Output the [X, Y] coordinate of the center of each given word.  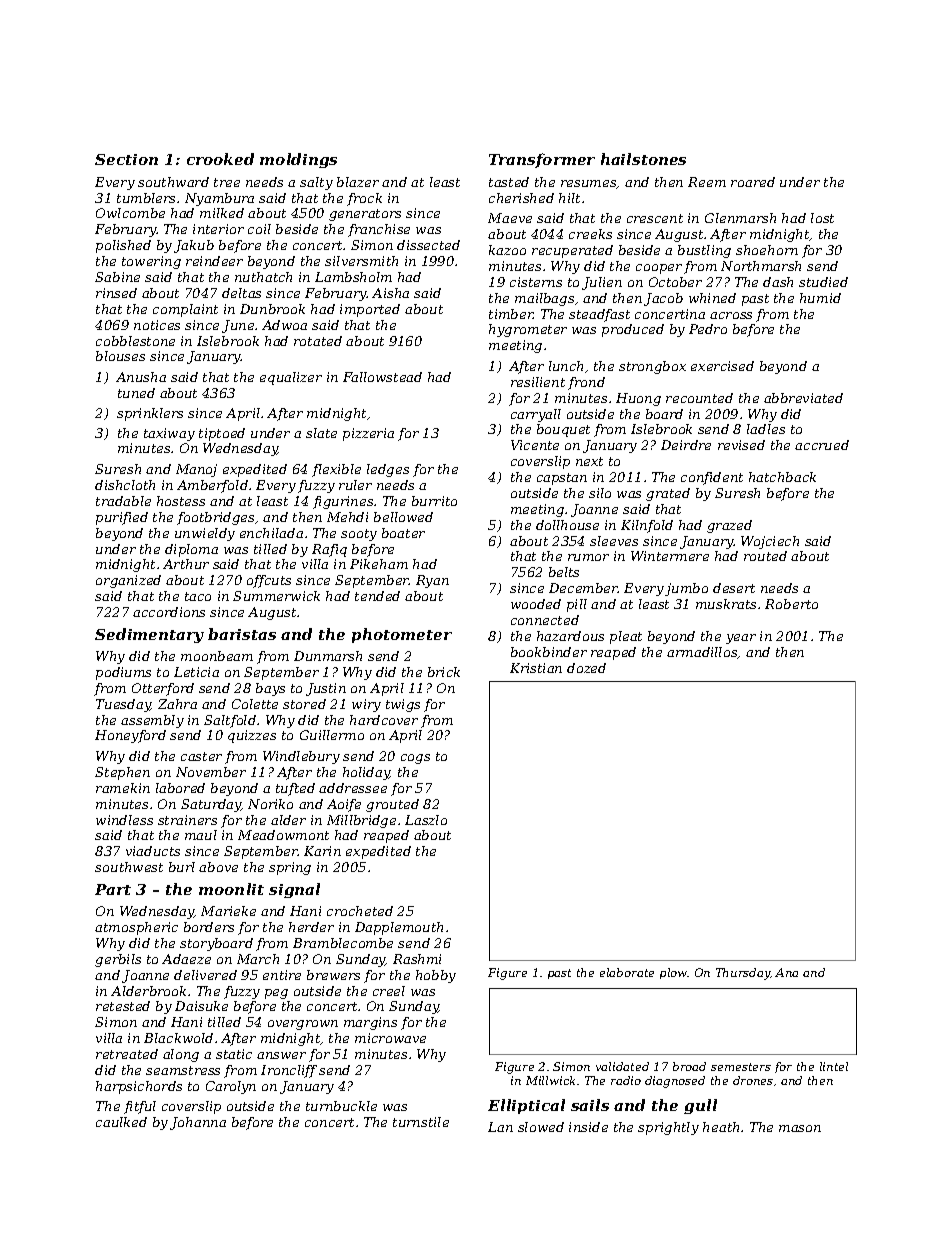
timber [511, 314]
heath [721, 1127]
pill [577, 605]
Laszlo [426, 820]
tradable [123, 501]
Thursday [743, 974]
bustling [704, 251]
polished [123, 246]
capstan [562, 479]
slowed [541, 1127]
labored [180, 788]
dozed [586, 668]
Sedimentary [149, 635]
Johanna [198, 1123]
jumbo [686, 589]
